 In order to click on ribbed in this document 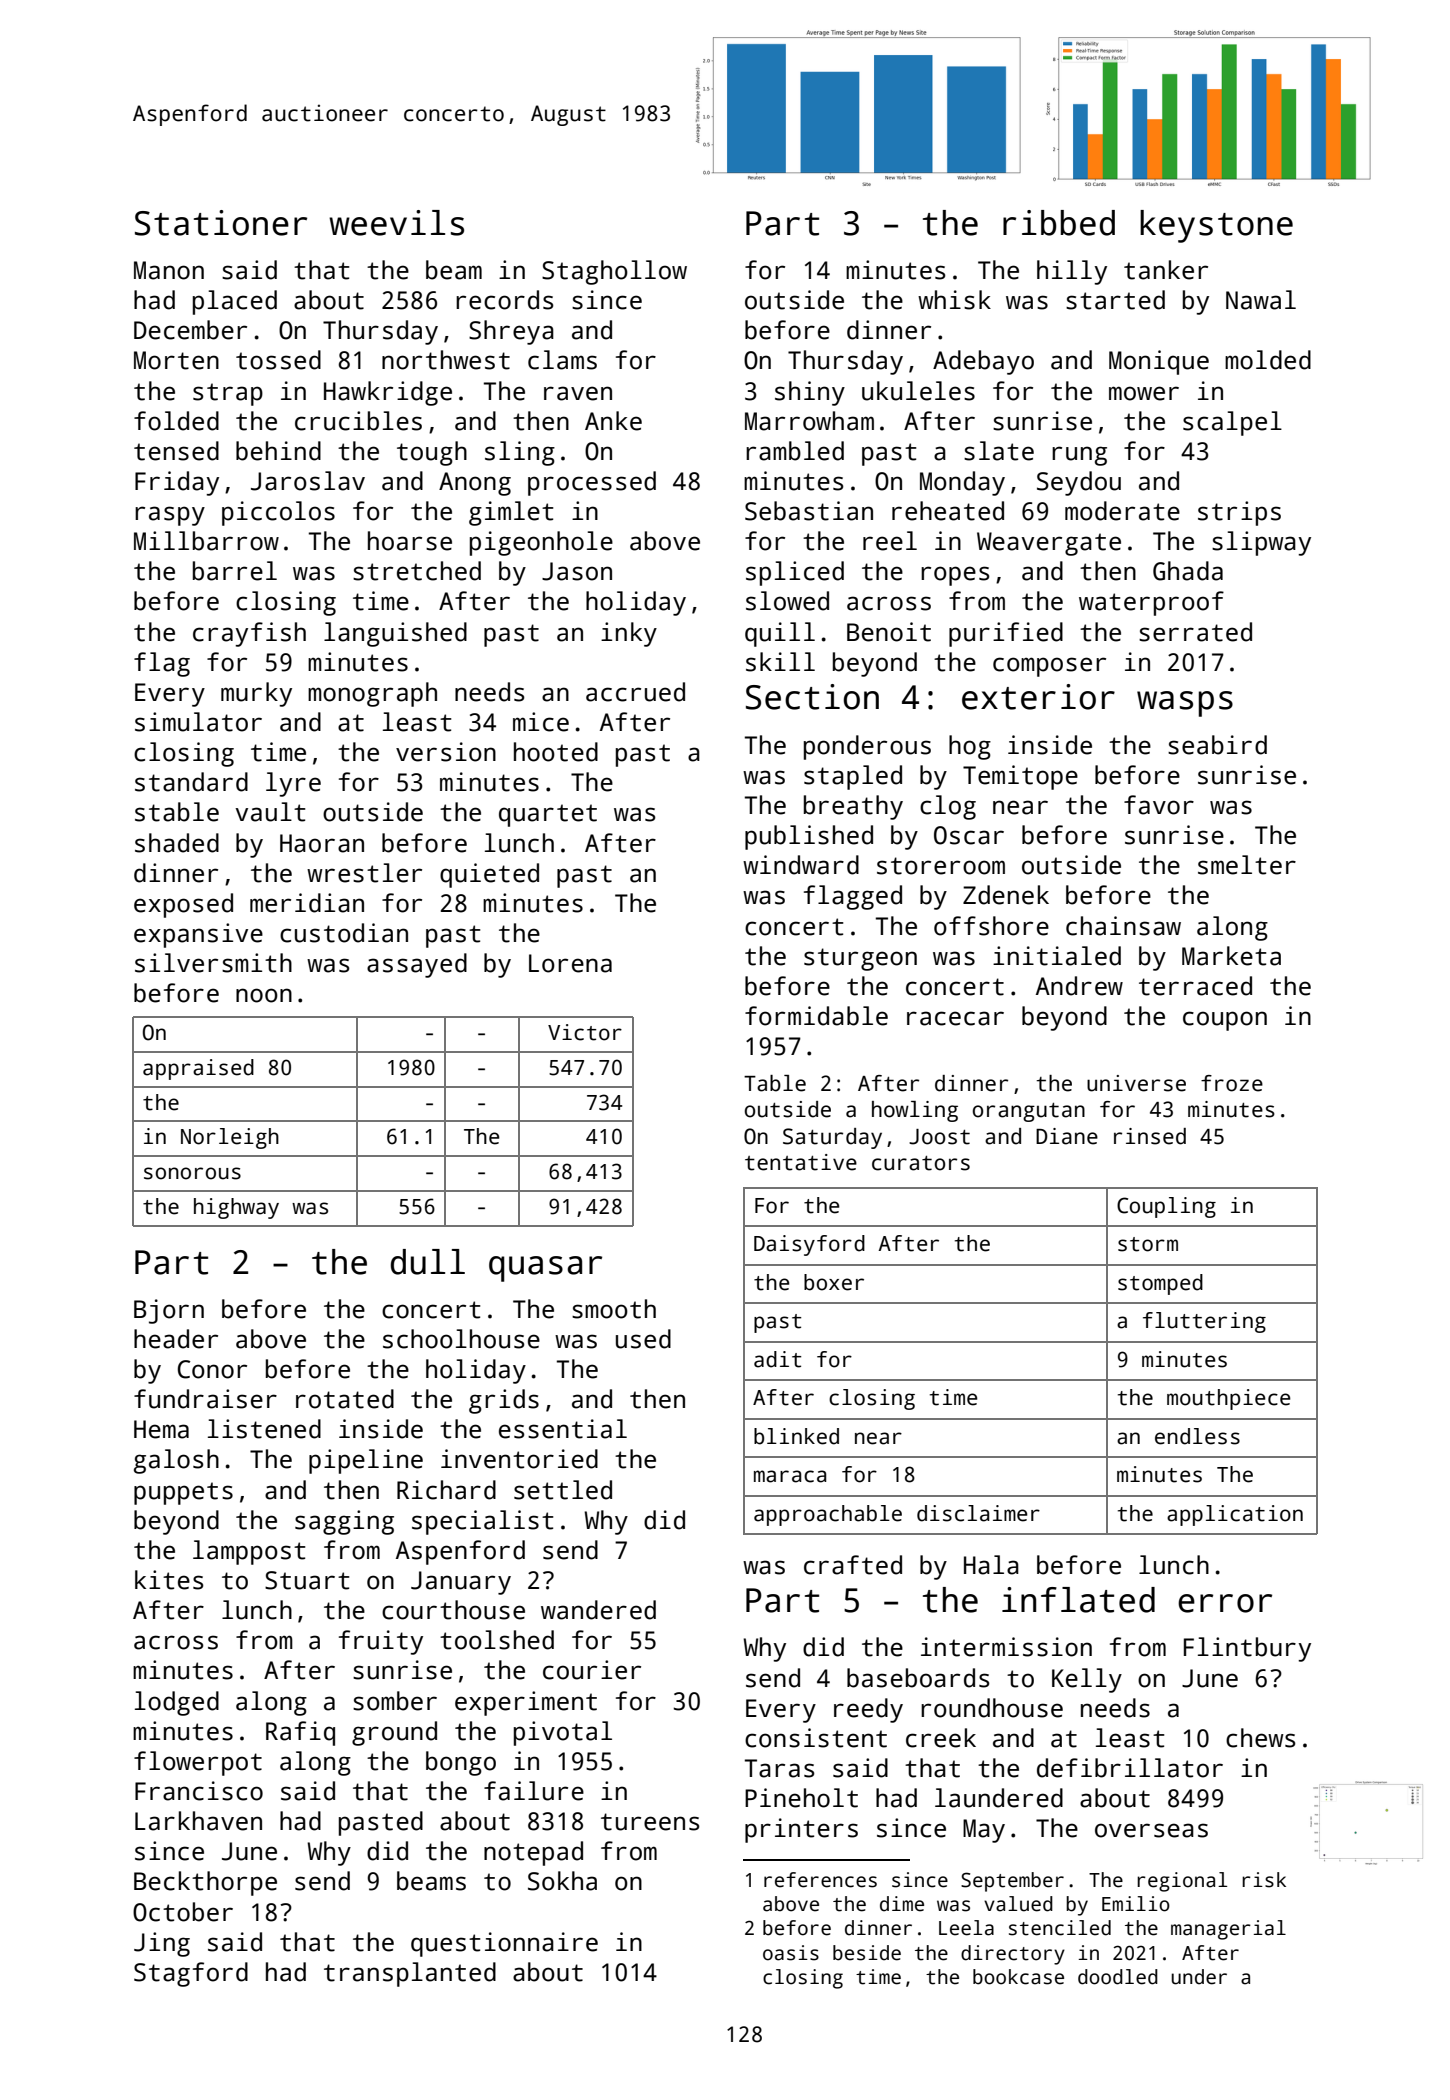, I will do `click(1059, 223)`.
